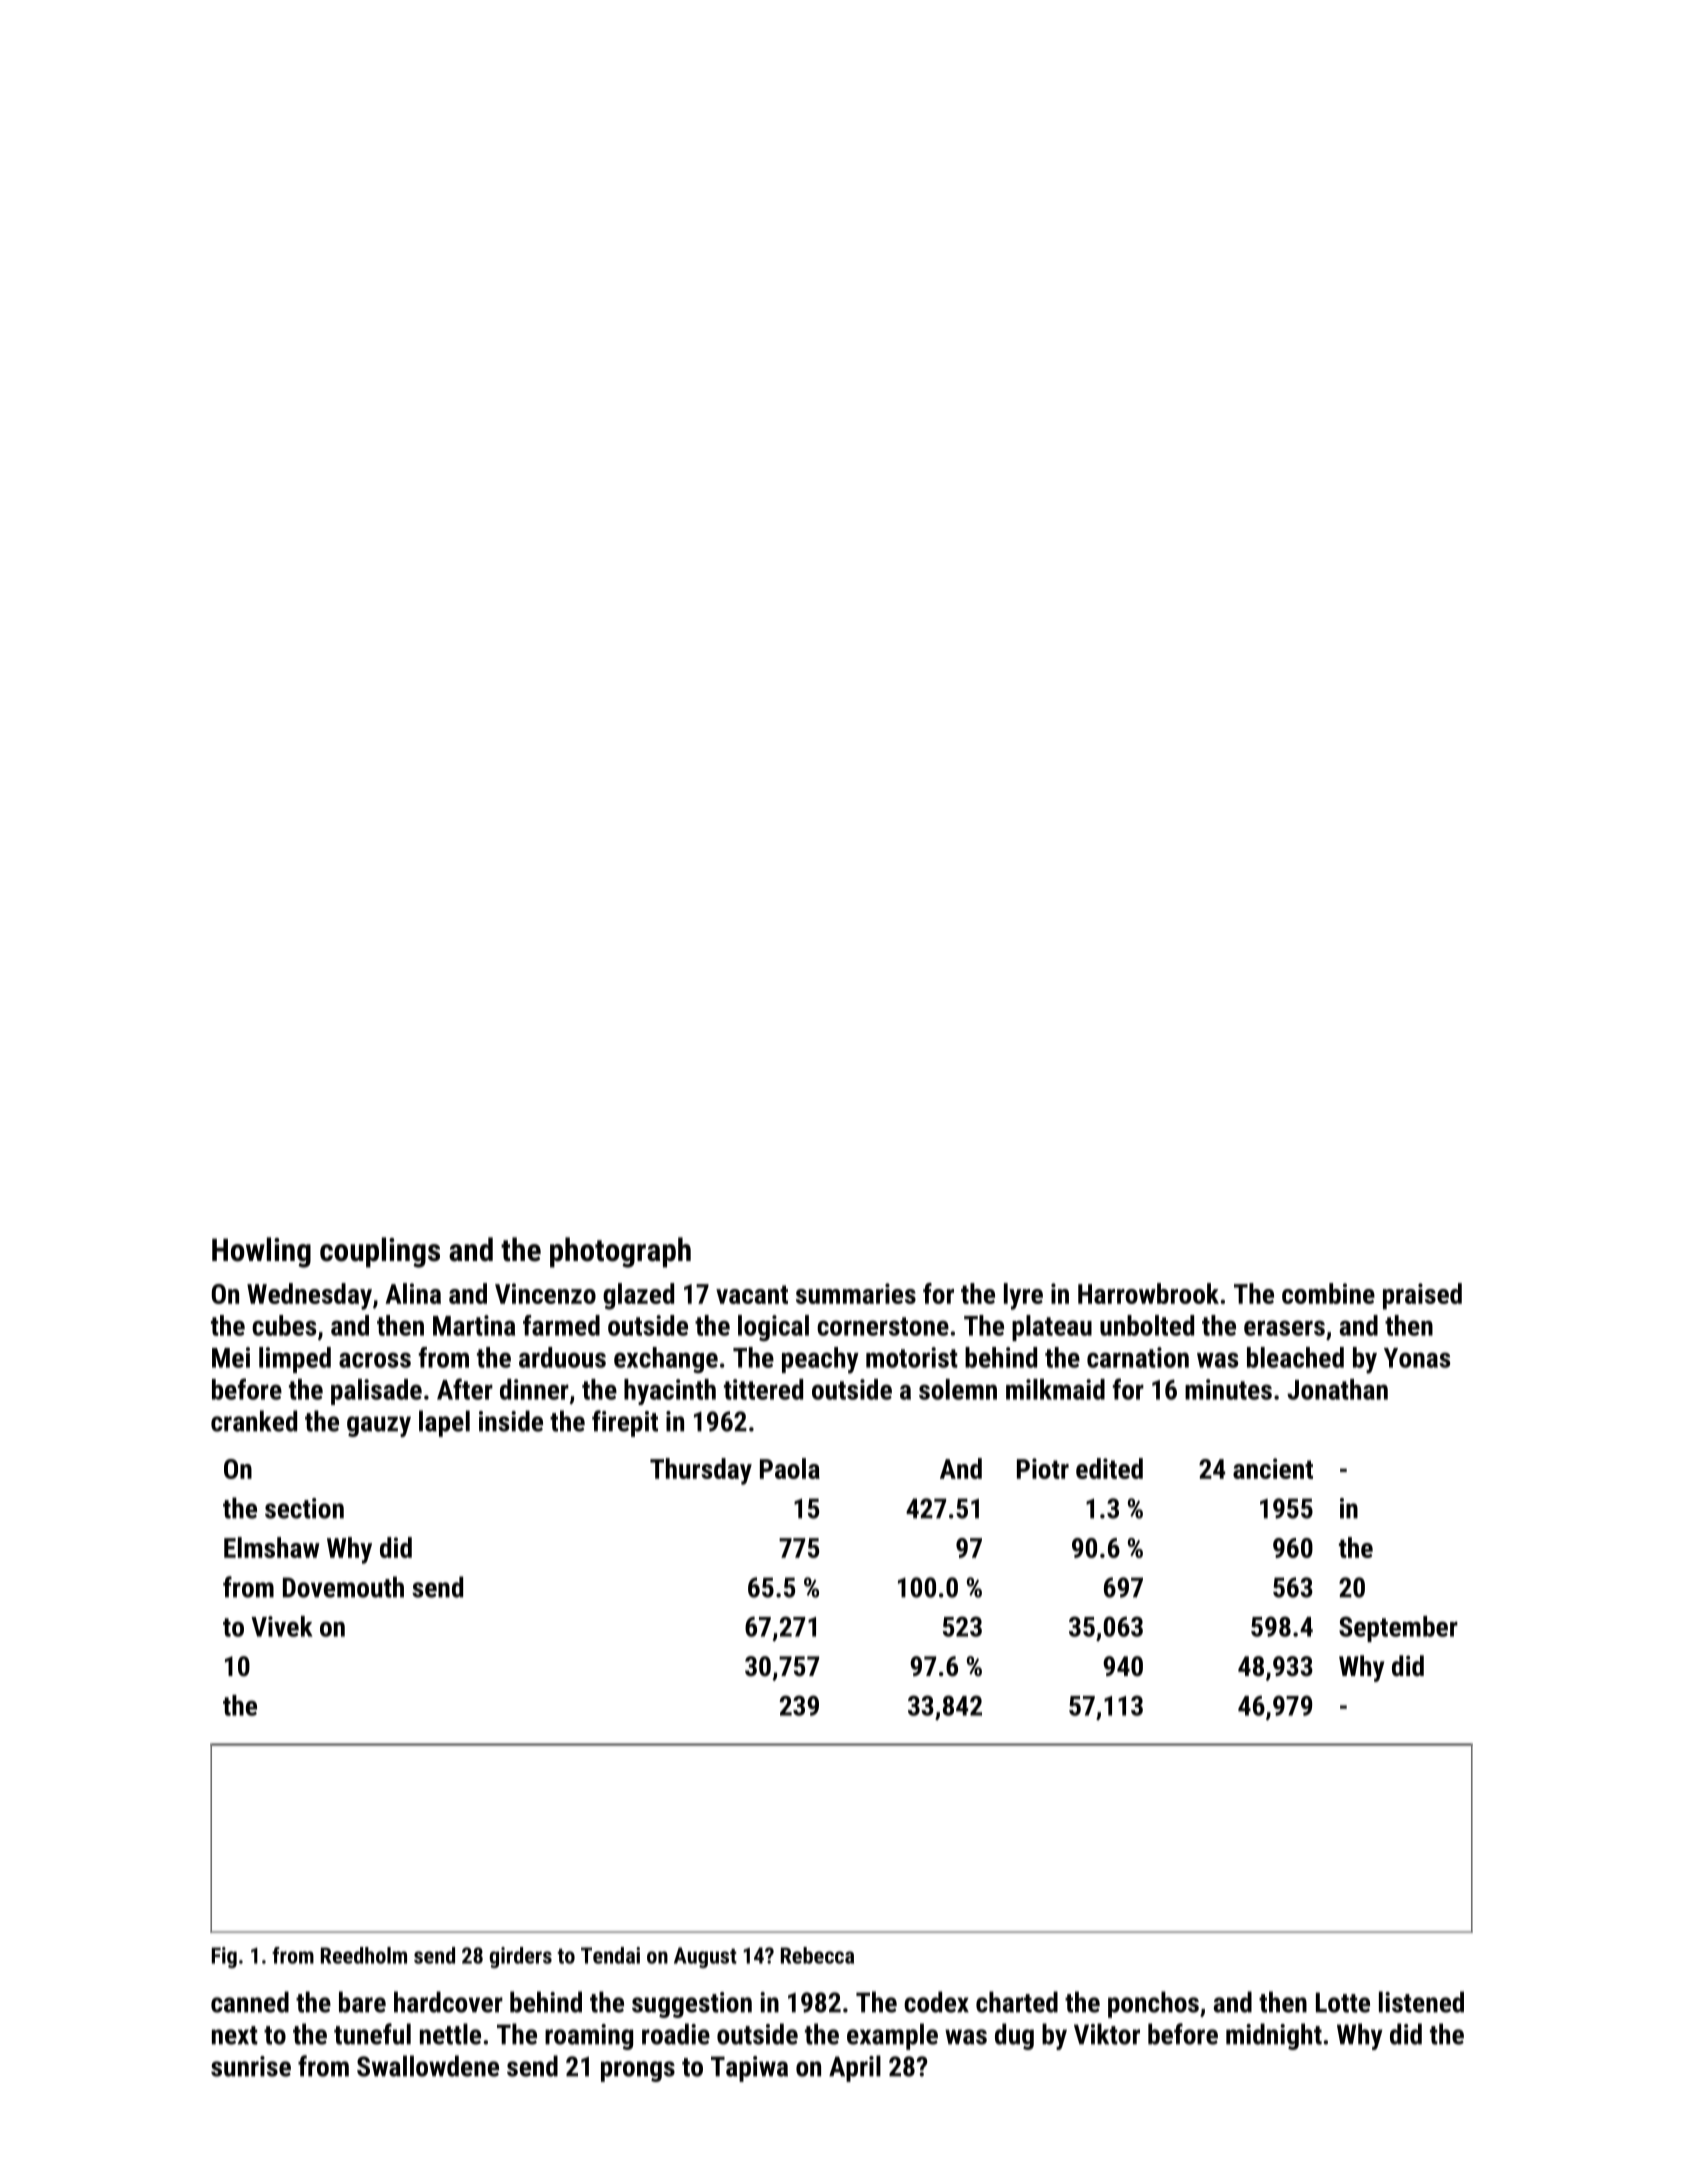 This page has width=1683, height=2178. I want to click on section, so click(304, 1508).
